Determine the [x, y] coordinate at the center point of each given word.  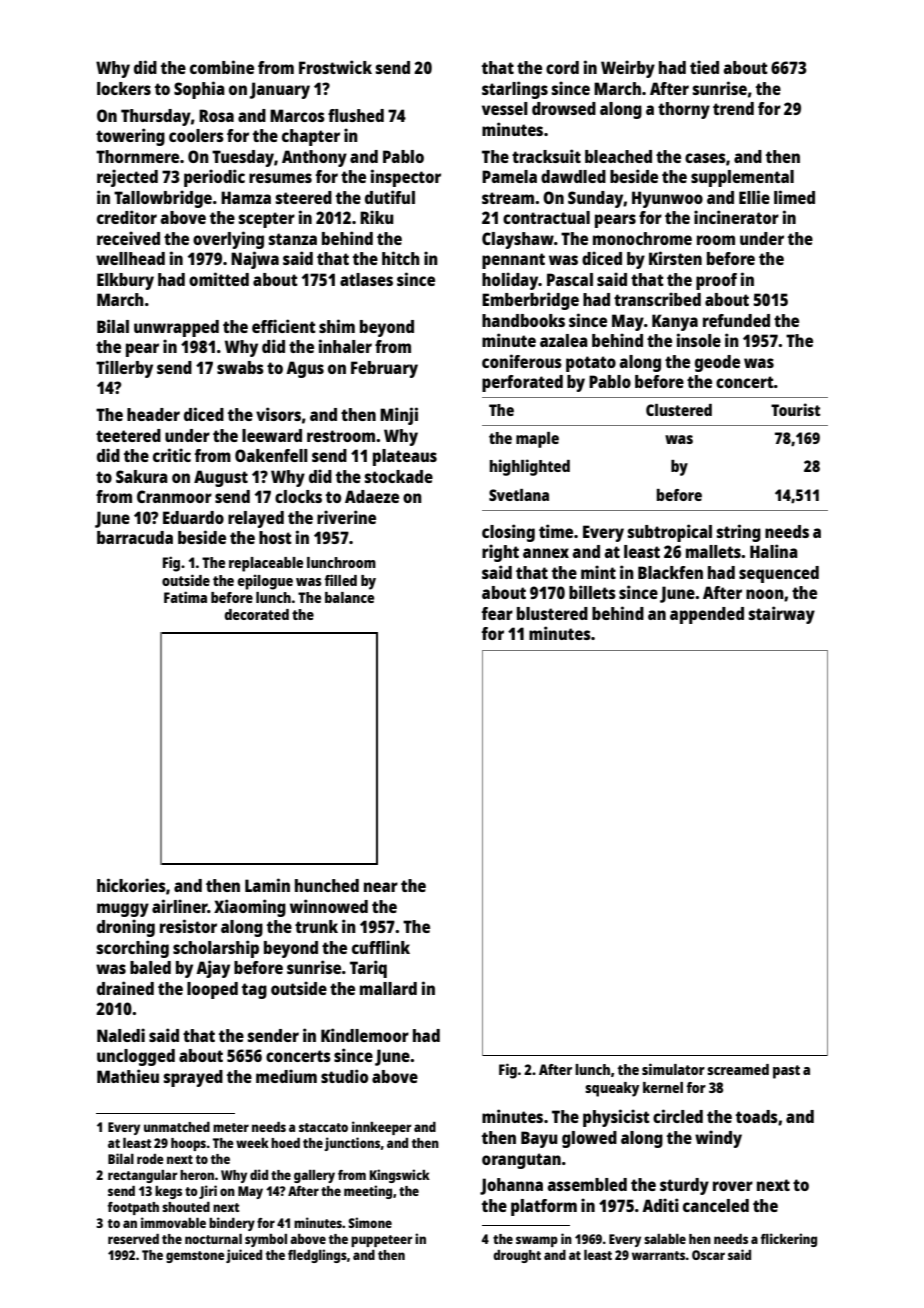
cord [562, 67]
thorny [684, 110]
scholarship [216, 949]
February [384, 369]
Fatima [185, 597]
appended [707, 615]
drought [517, 1256]
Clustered [679, 410]
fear [497, 613]
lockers [124, 88]
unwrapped [176, 328]
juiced [244, 1256]
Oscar [708, 1255]
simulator [673, 1069]
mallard [388, 988]
